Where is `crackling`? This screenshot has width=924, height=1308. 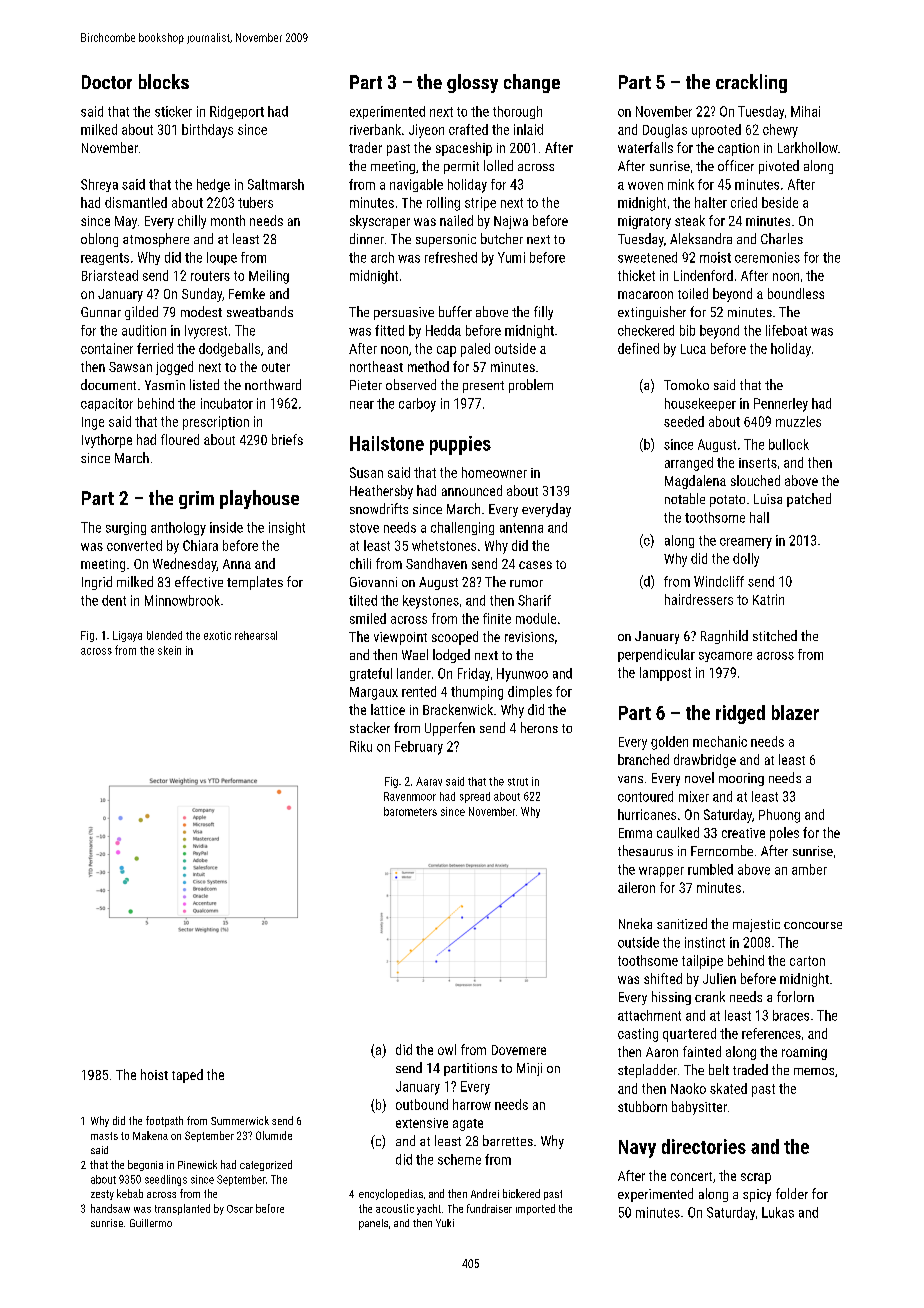
crackling is located at coordinates (751, 83).
